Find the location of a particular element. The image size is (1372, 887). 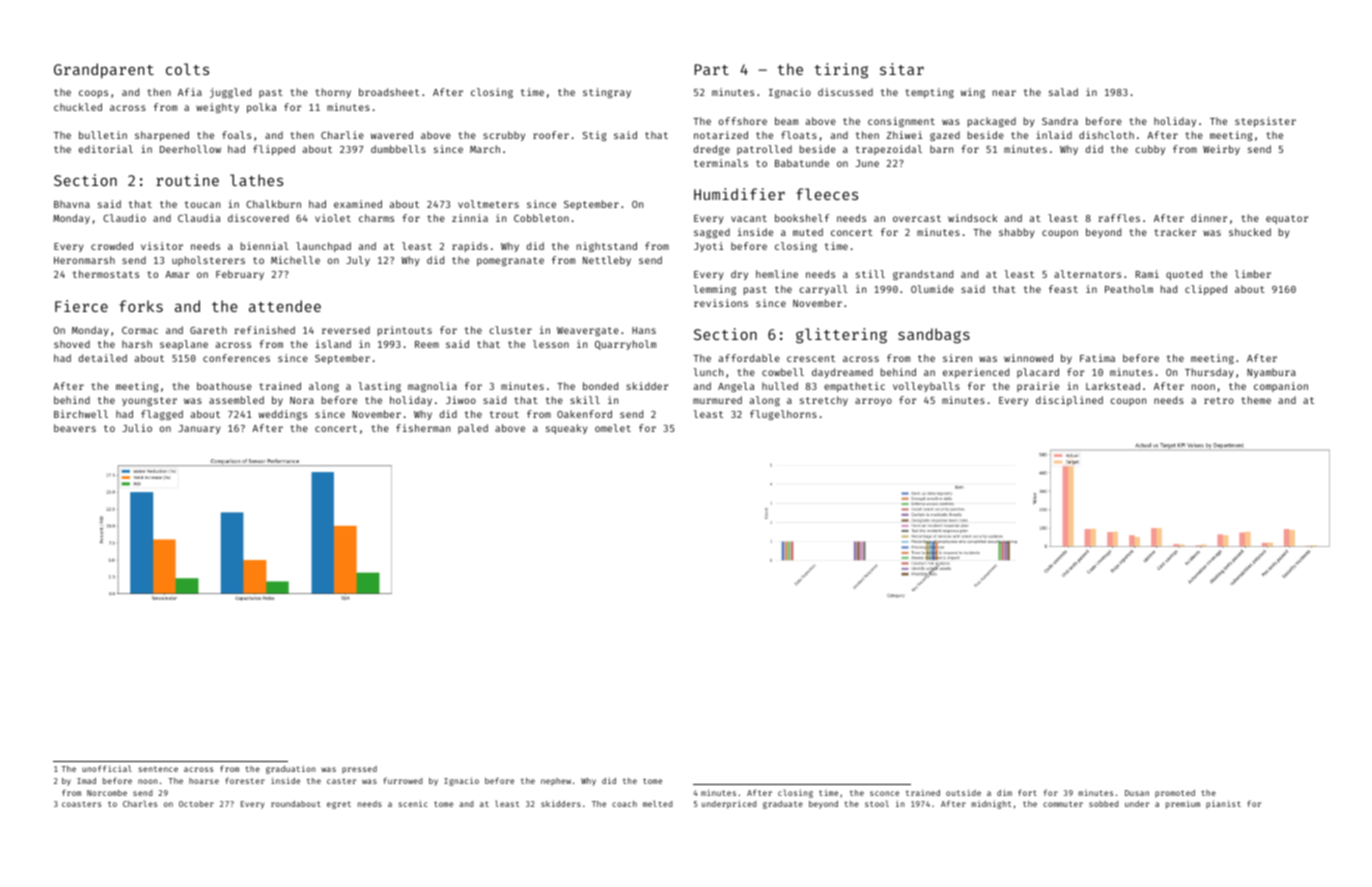

nephew is located at coordinates (556, 782).
